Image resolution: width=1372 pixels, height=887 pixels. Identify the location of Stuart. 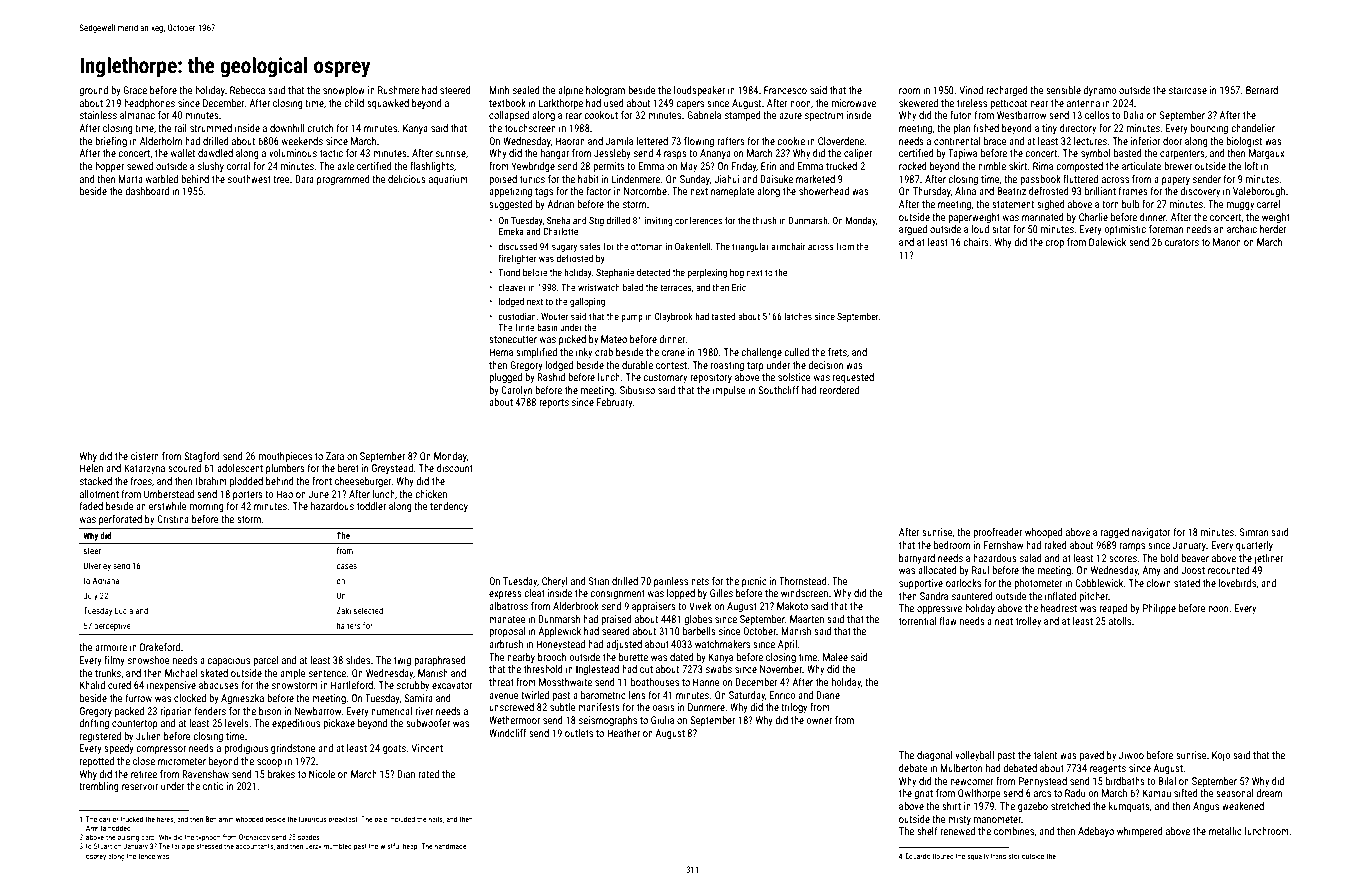
(103, 846).
